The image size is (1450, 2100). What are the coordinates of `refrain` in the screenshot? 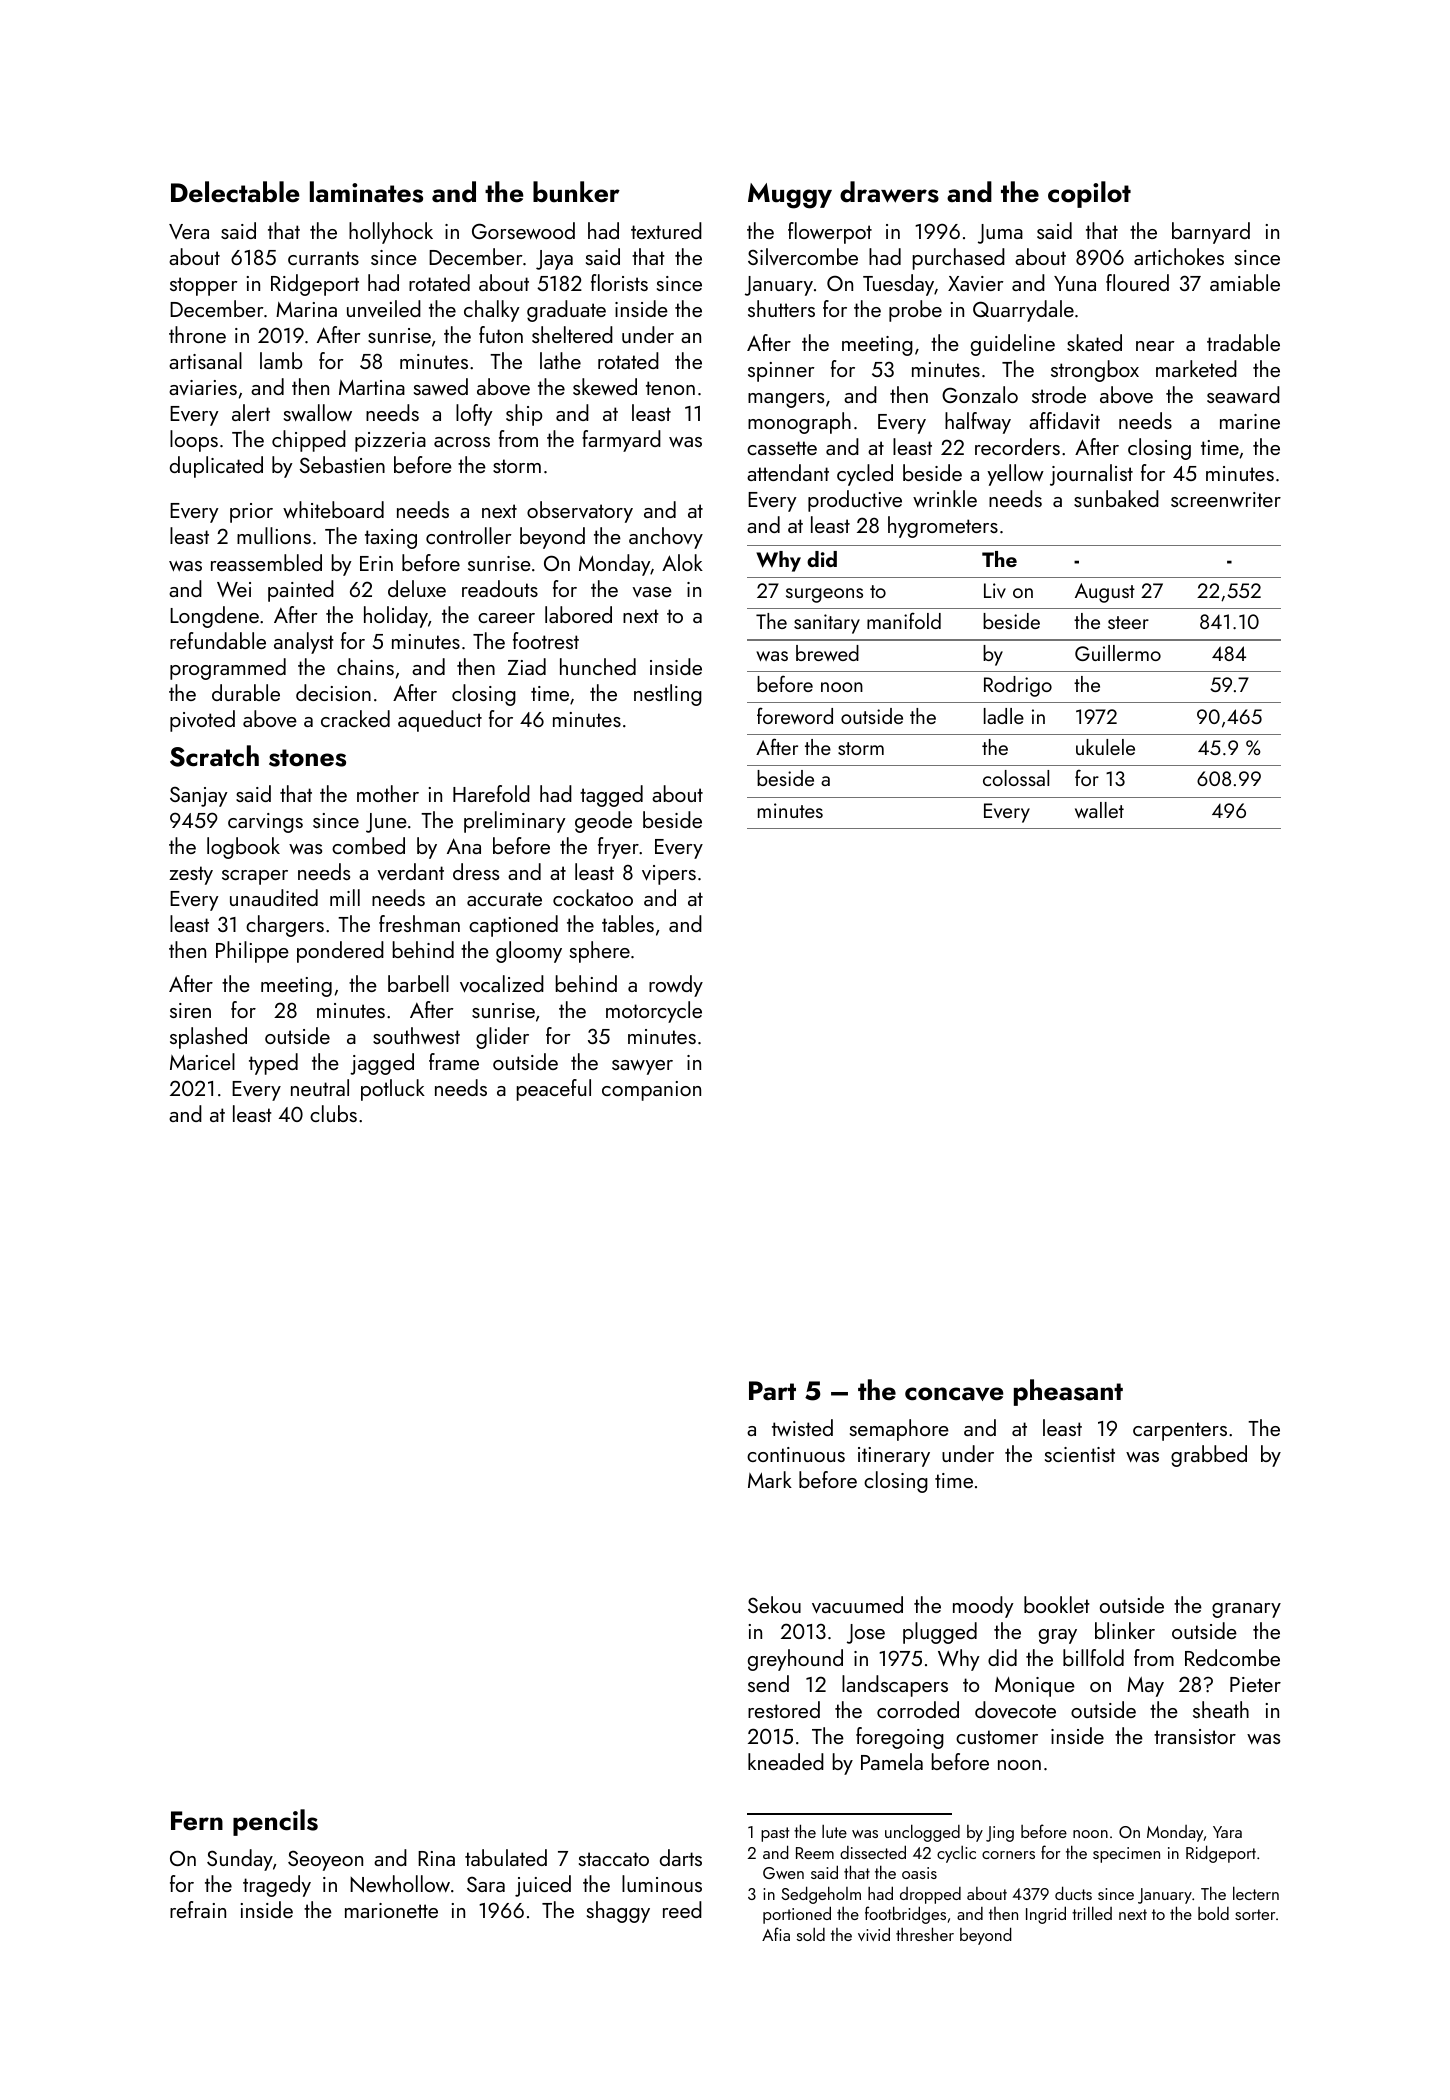 It's located at (198, 1909).
